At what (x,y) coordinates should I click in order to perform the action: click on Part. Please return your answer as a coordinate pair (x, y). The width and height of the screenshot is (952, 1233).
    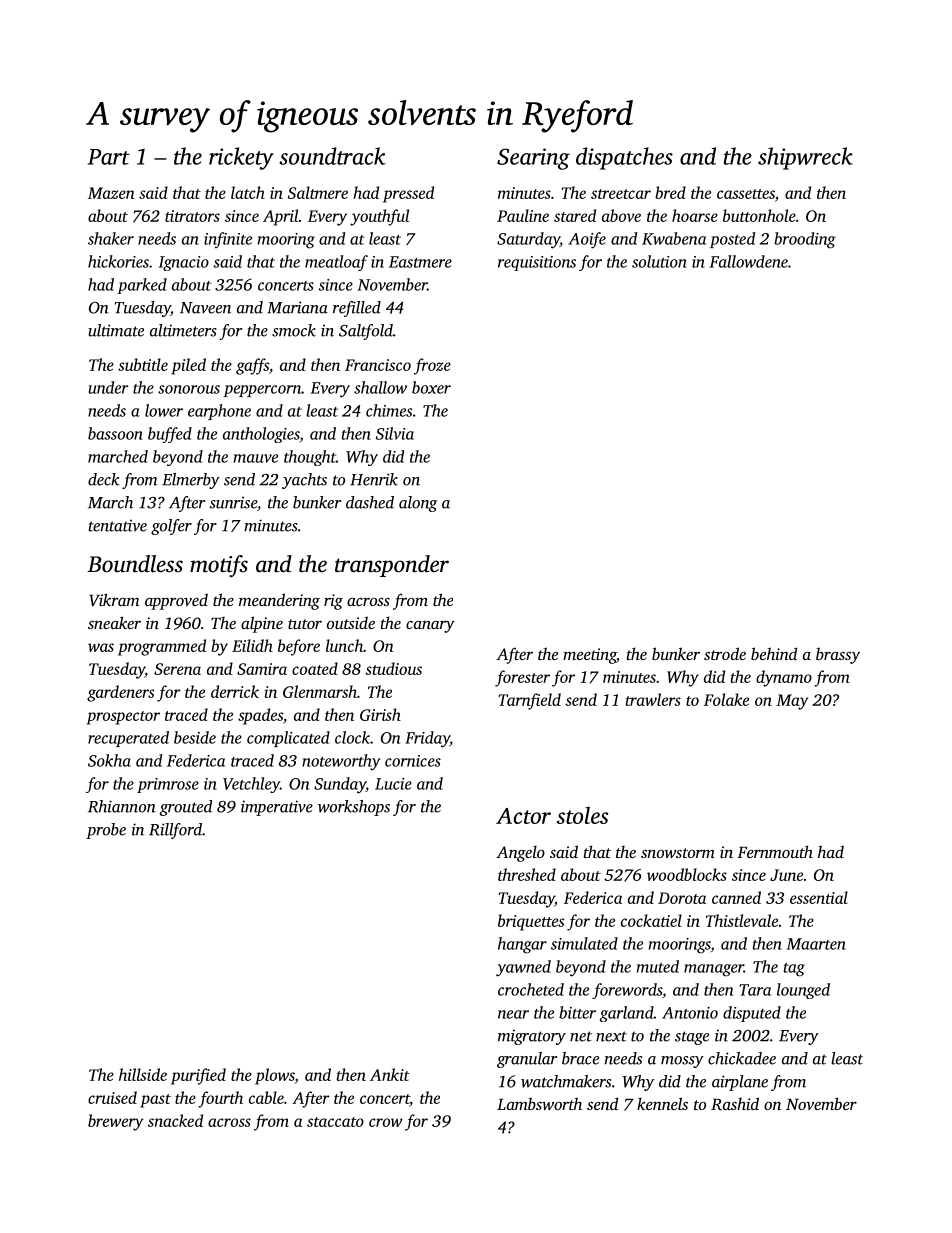
    Looking at the image, I should click on (109, 157).
